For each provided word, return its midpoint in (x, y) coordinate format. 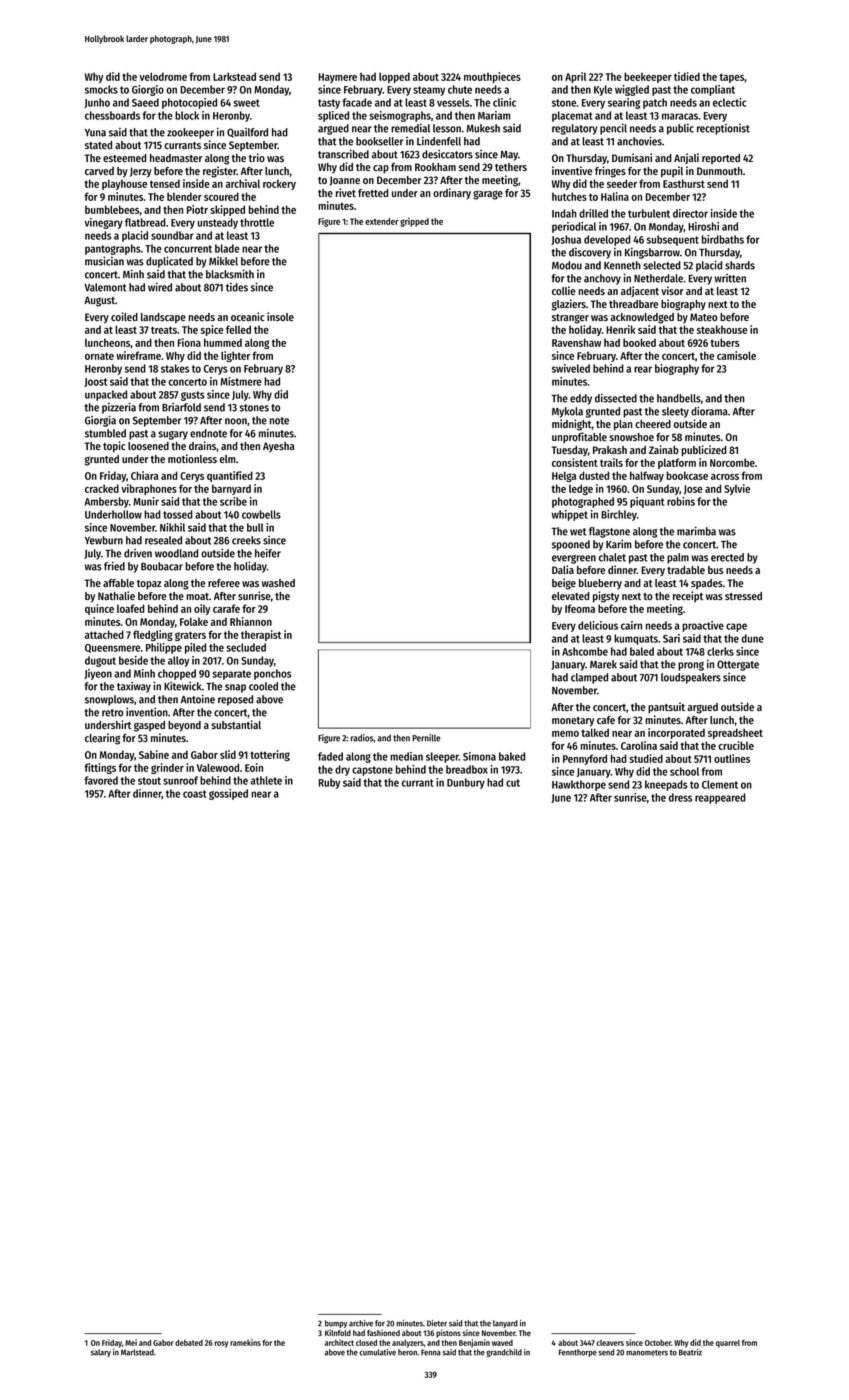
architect (339, 1342)
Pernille (426, 738)
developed (607, 240)
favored (101, 780)
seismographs (400, 116)
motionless (192, 458)
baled (642, 651)
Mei (131, 1342)
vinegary (104, 223)
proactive (703, 626)
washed (278, 583)
